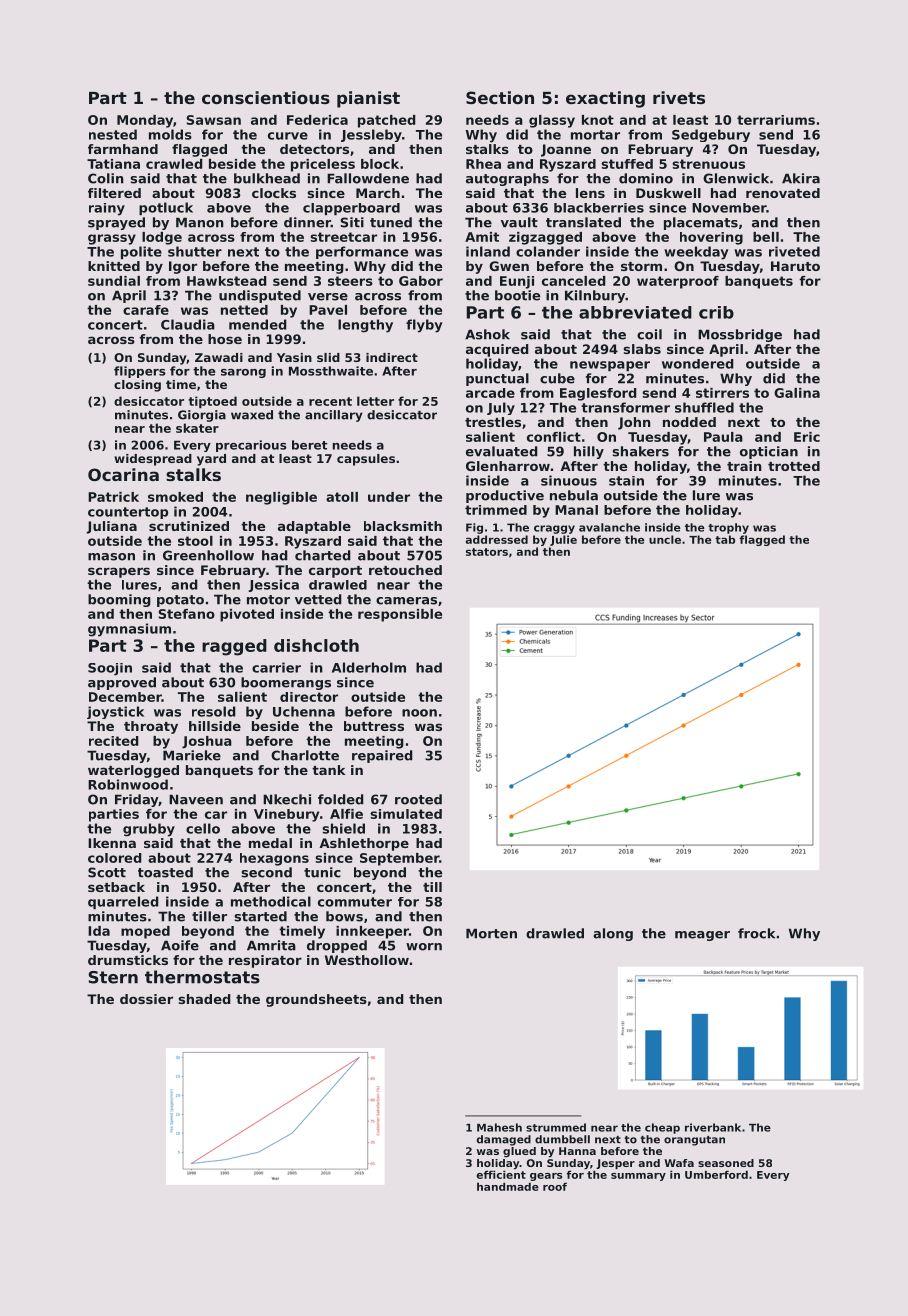  Describe the element at coordinates (418, 799) in the document. I see `rooted` at that location.
